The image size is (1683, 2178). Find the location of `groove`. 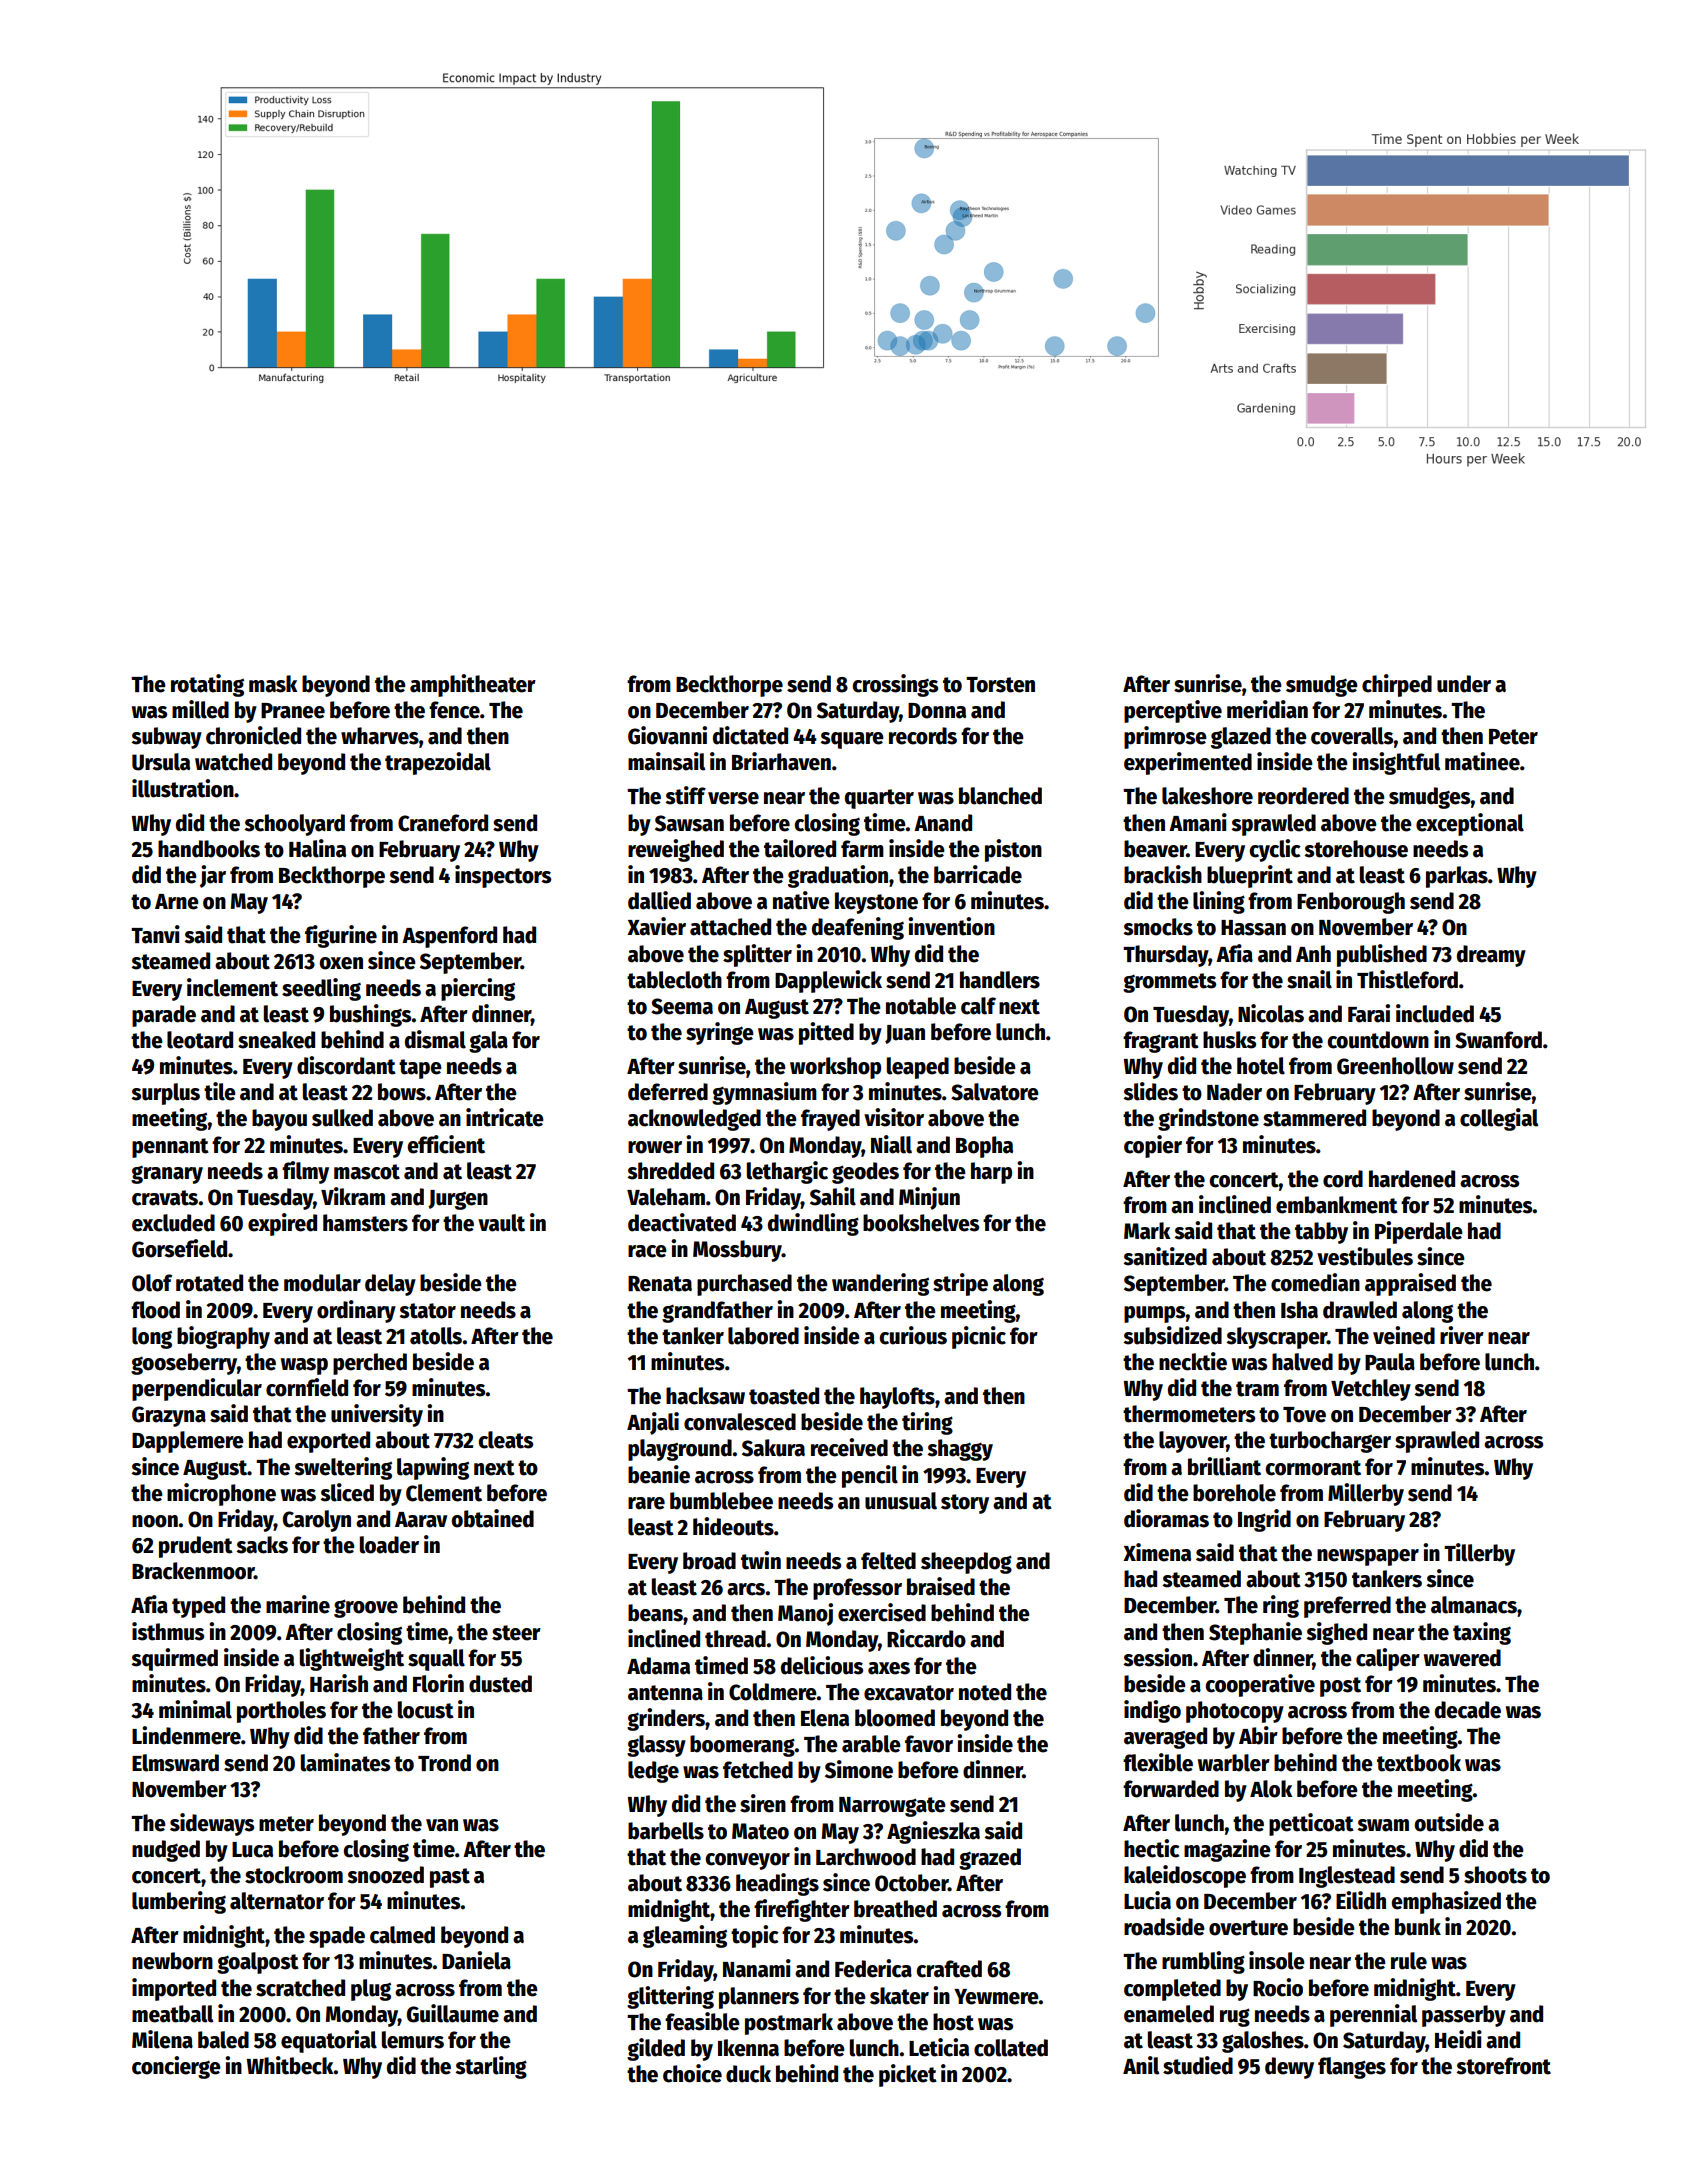

groove is located at coordinates (366, 1608).
